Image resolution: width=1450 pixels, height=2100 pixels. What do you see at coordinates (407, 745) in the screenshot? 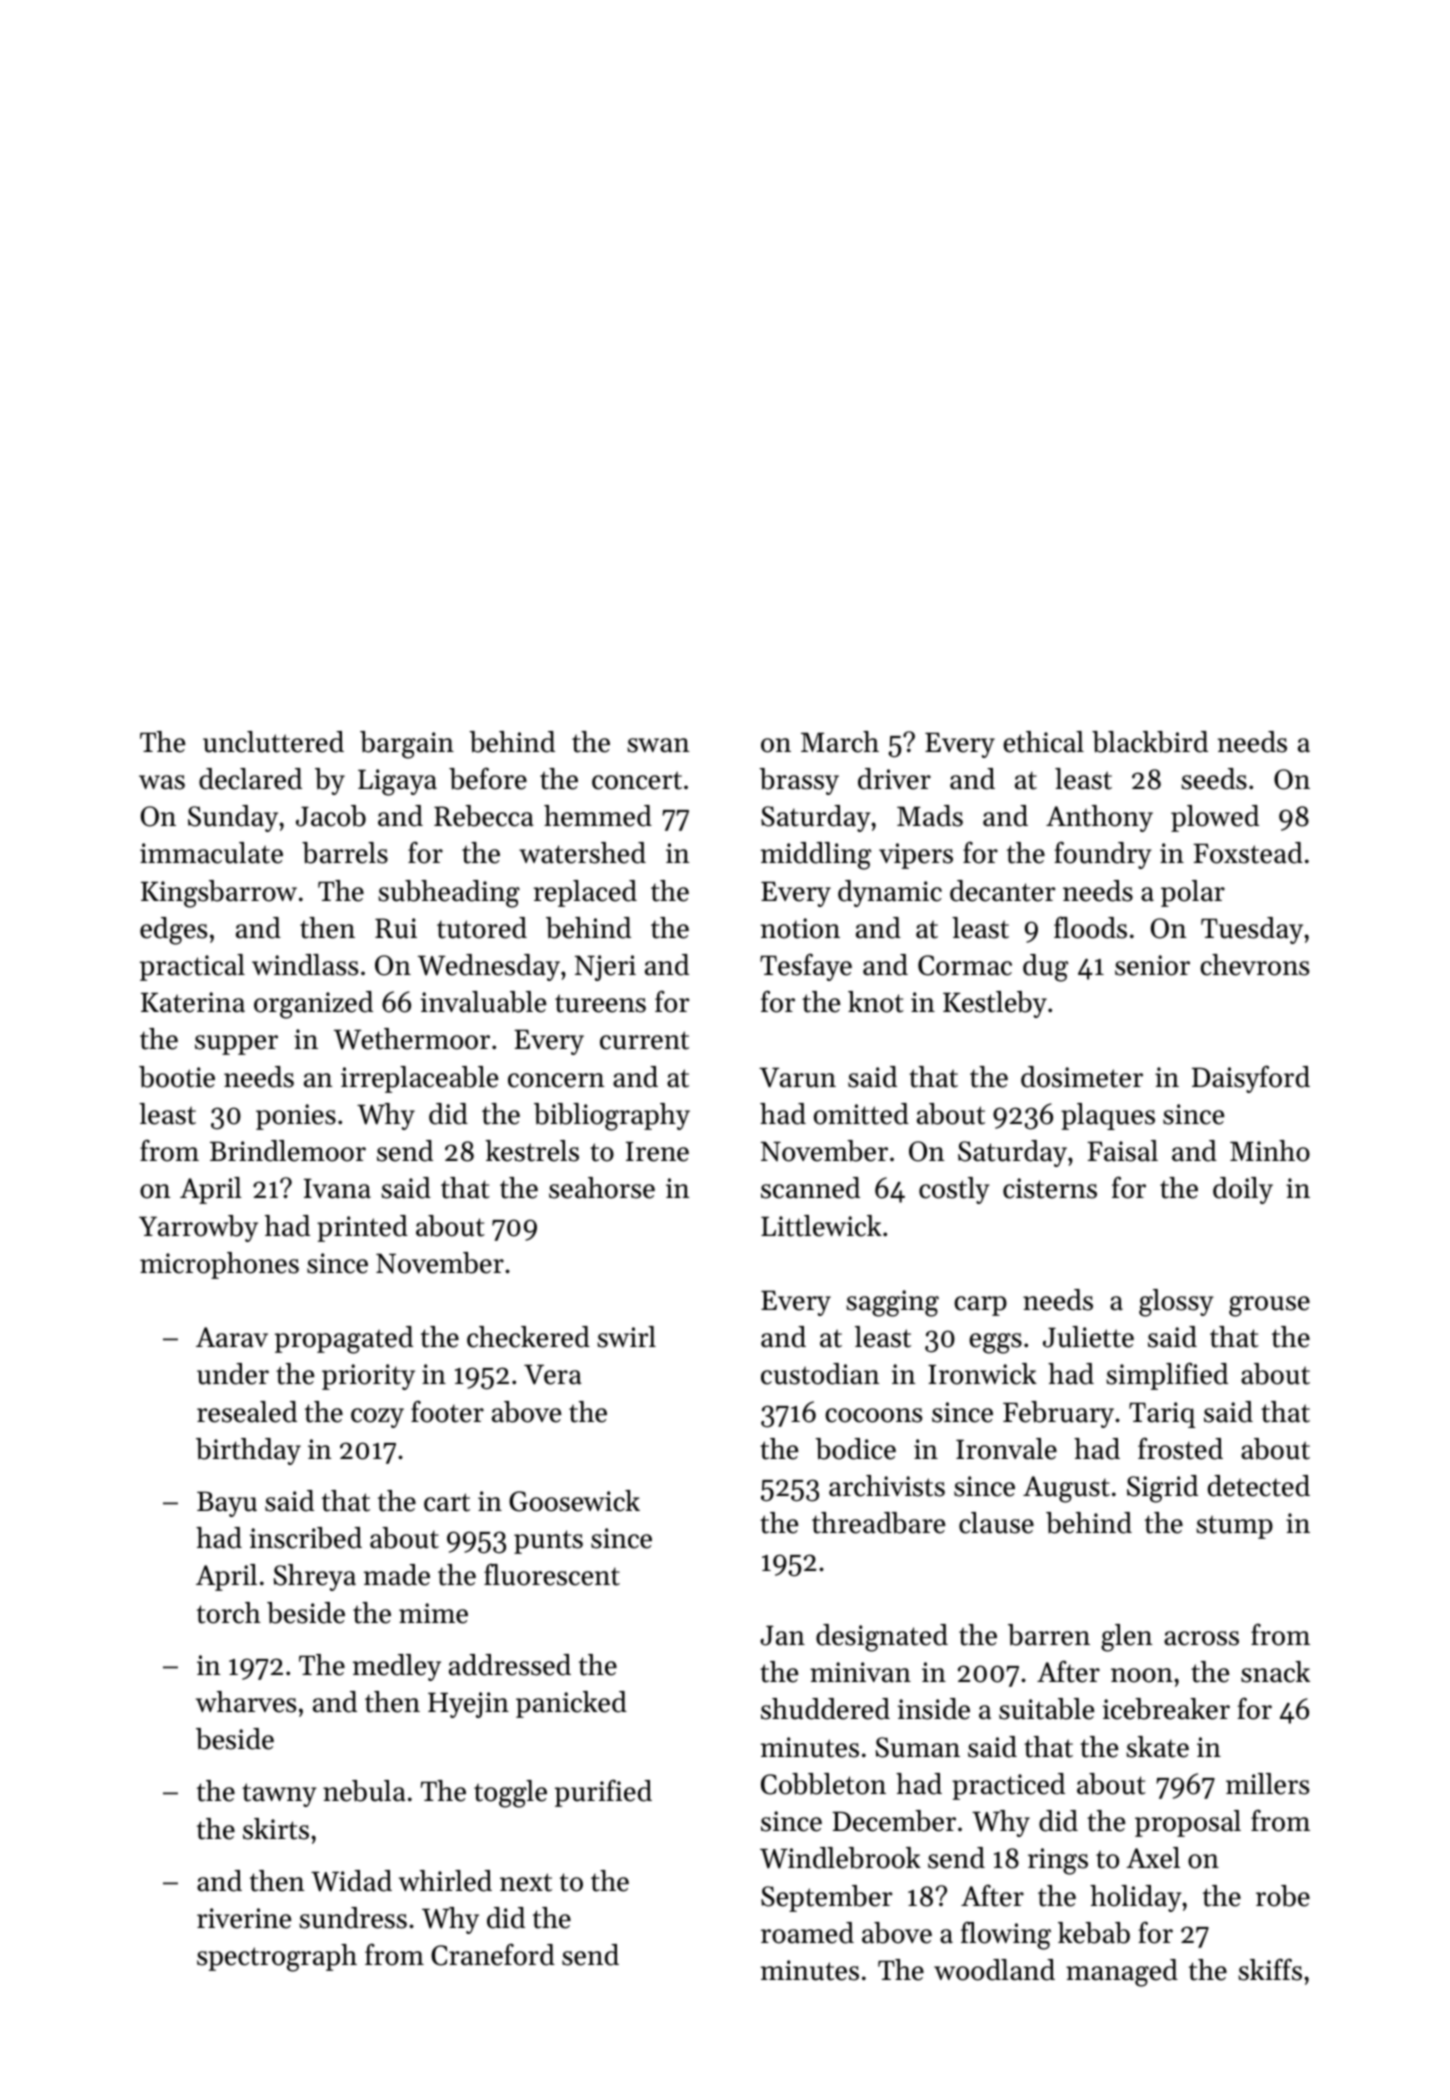
I see `bargain` at bounding box center [407, 745].
